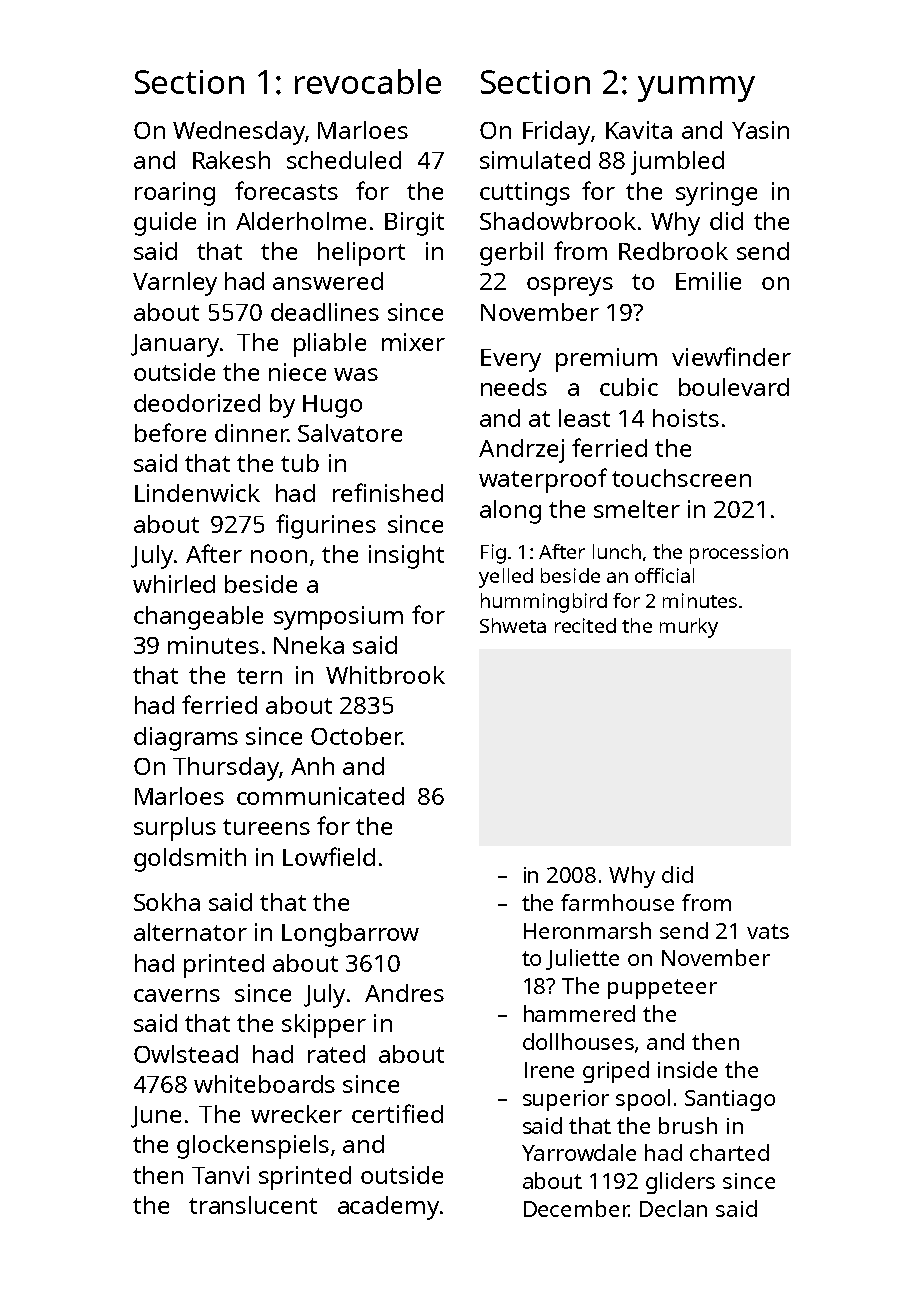 This page has width=924, height=1311. Describe the element at coordinates (414, 224) in the page. I see `Birgit` at that location.
